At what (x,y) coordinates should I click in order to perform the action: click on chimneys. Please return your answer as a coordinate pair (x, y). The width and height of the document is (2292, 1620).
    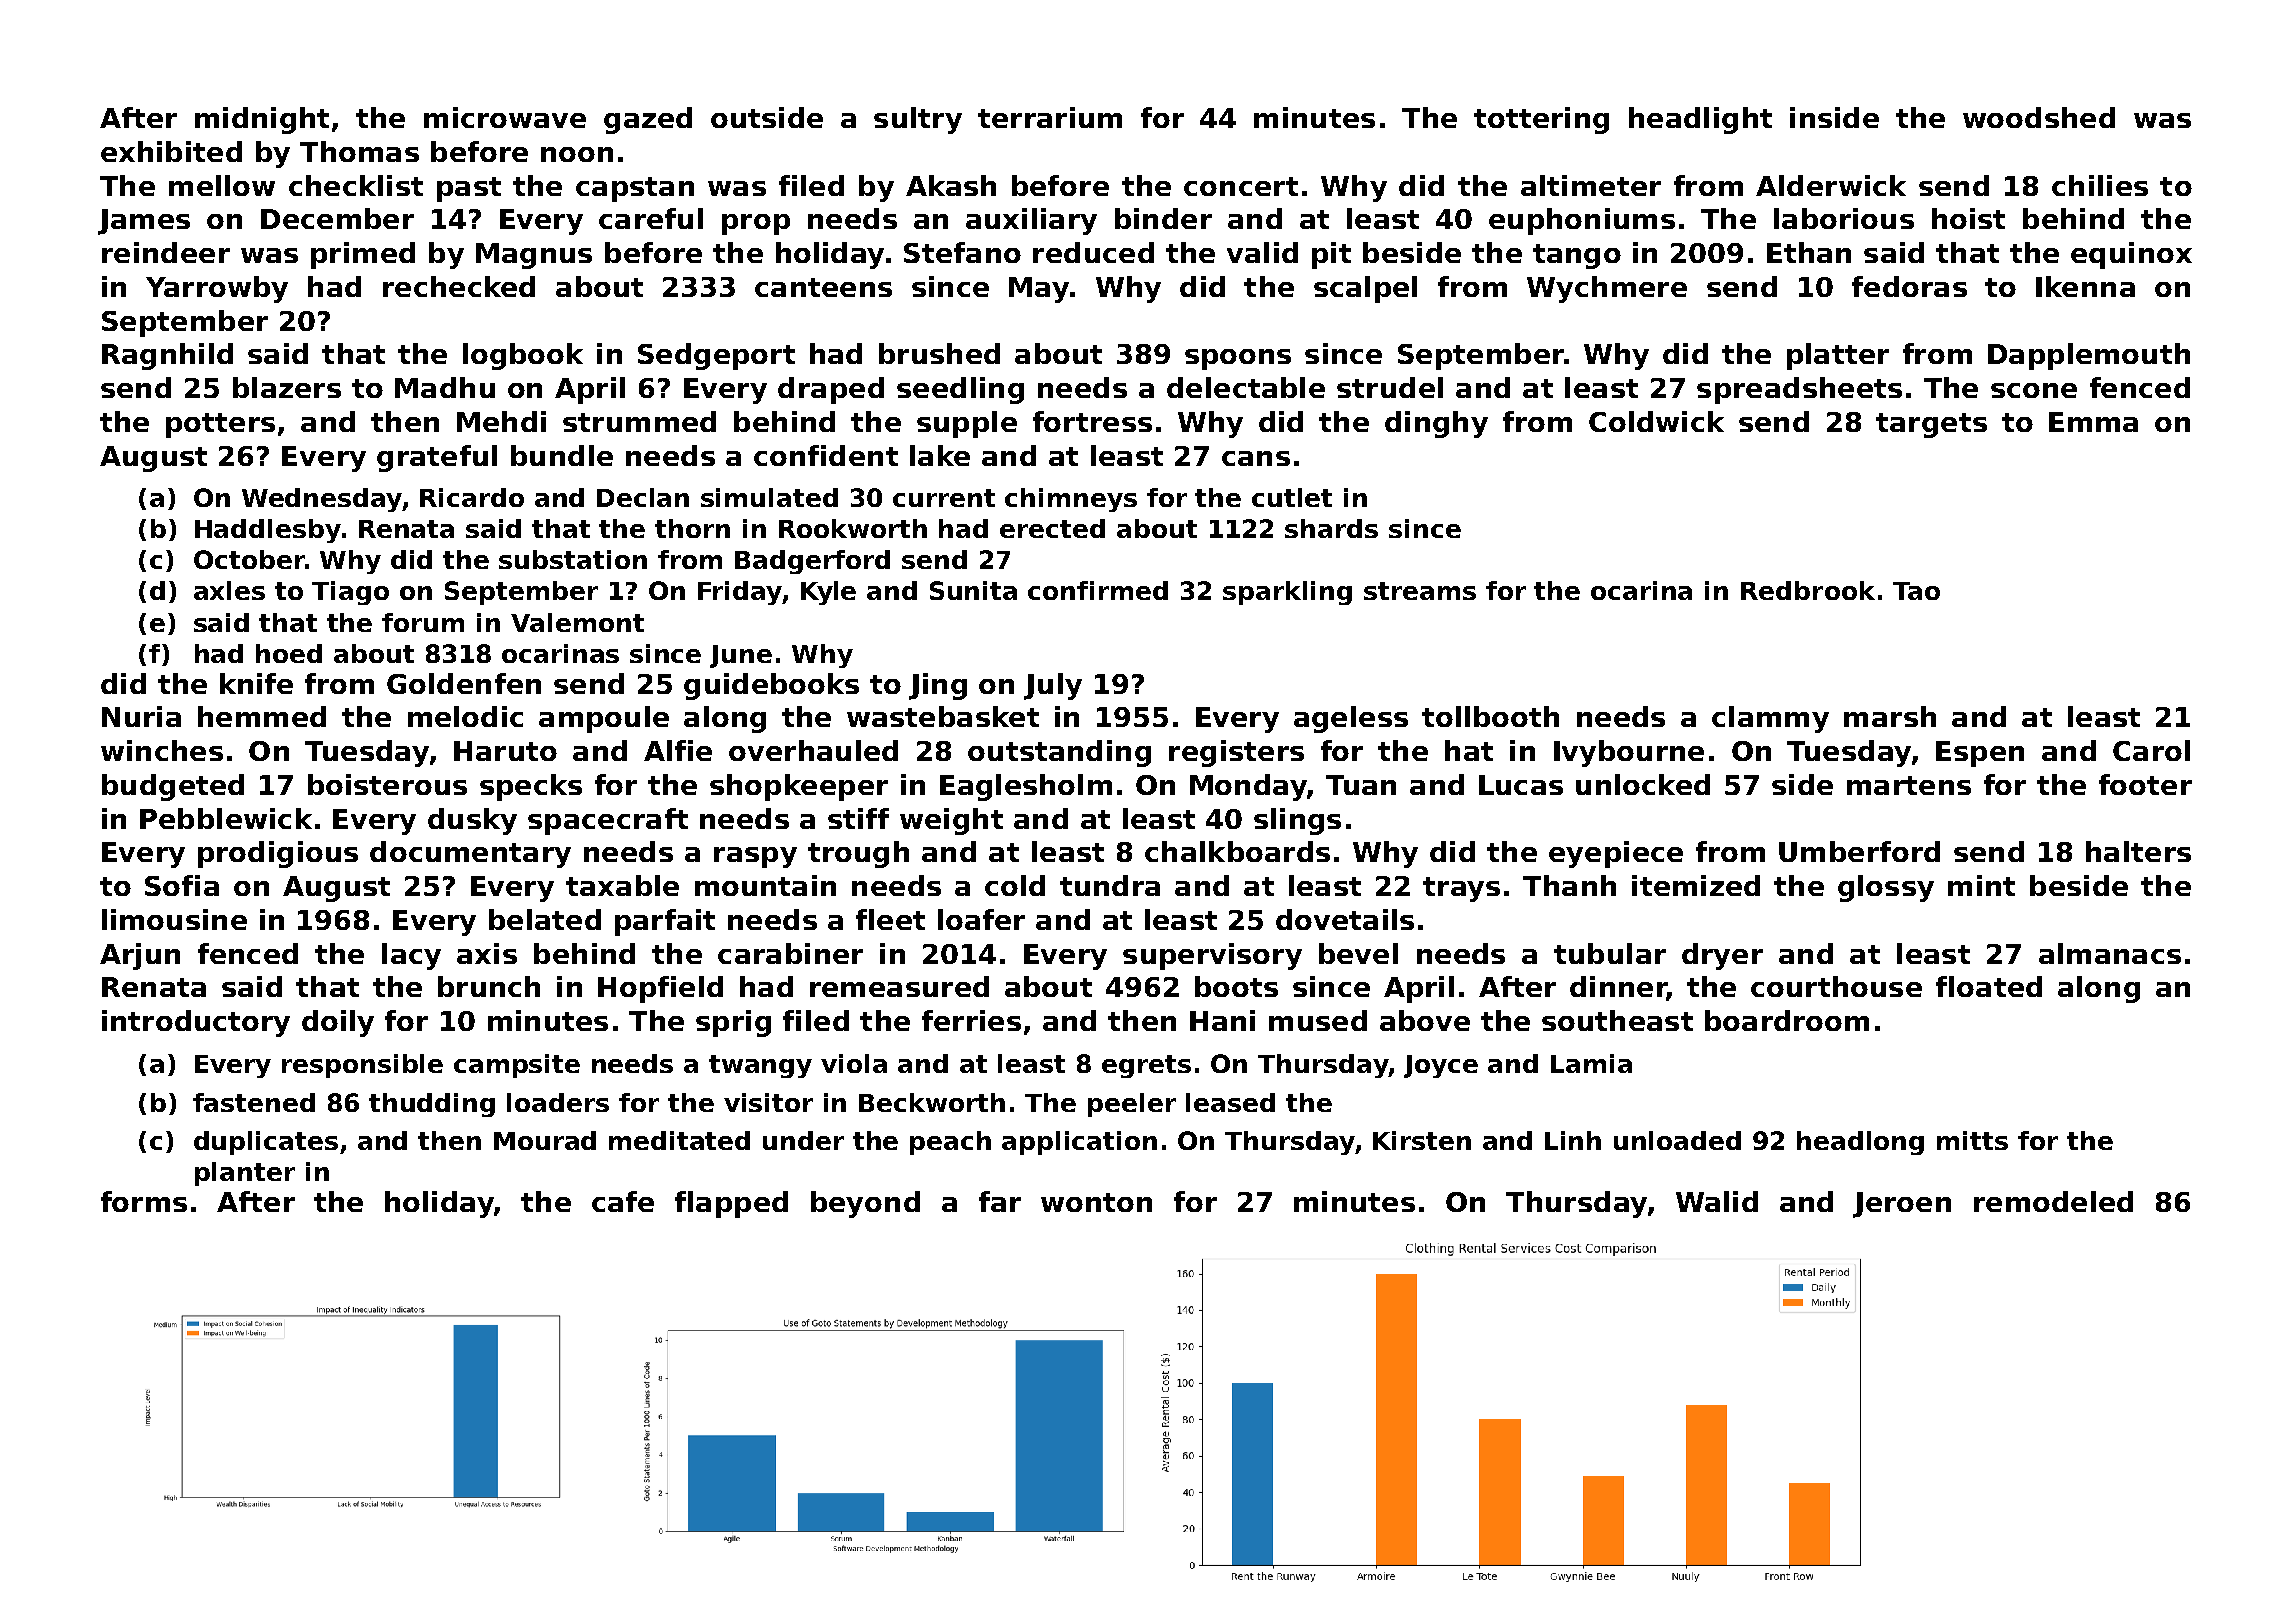
    Looking at the image, I should click on (1071, 500).
